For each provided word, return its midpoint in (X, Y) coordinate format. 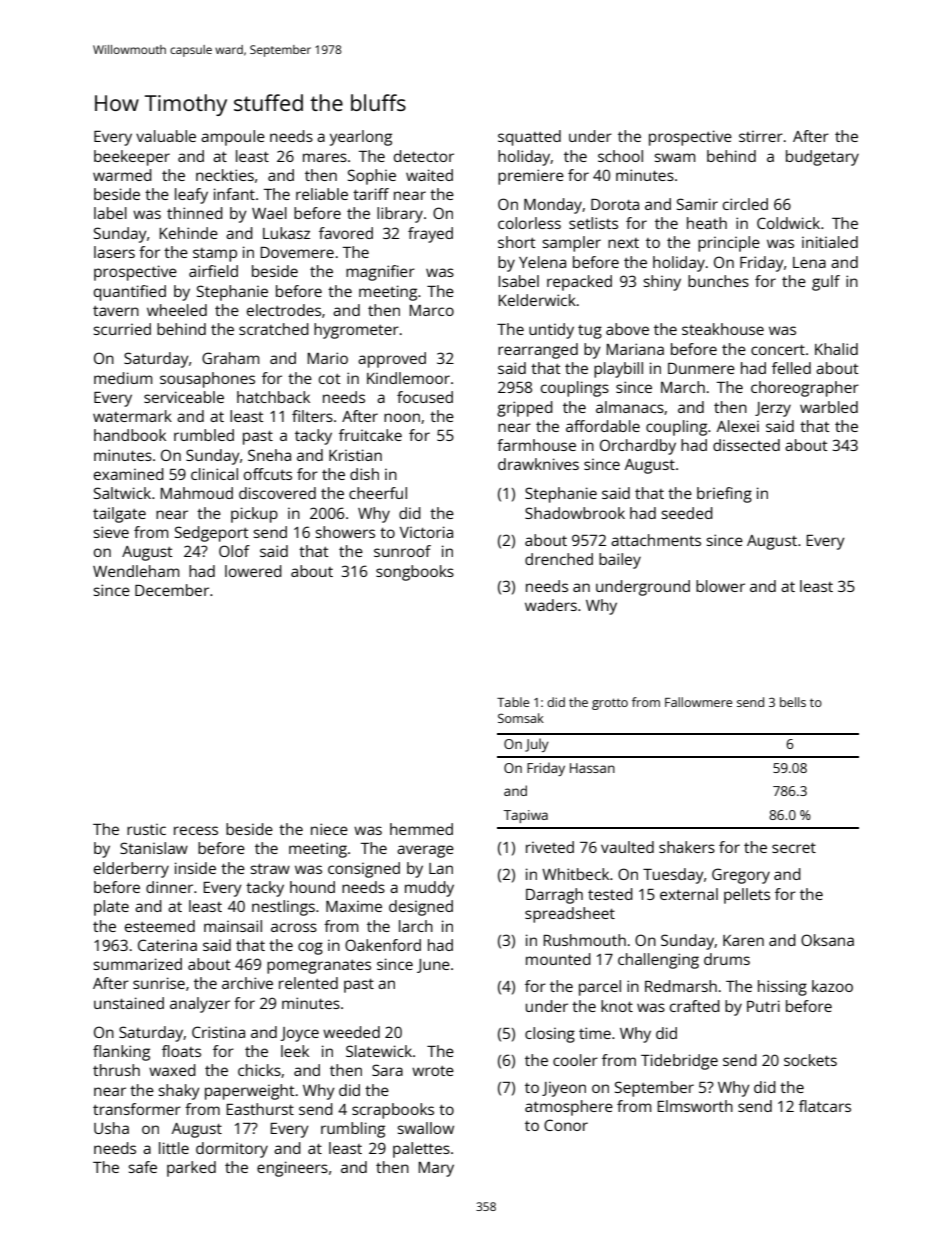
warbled (829, 407)
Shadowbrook (575, 513)
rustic (146, 829)
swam (674, 157)
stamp (215, 255)
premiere (531, 177)
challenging (658, 961)
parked (191, 1169)
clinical (214, 474)
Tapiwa (525, 816)
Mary (436, 1169)
